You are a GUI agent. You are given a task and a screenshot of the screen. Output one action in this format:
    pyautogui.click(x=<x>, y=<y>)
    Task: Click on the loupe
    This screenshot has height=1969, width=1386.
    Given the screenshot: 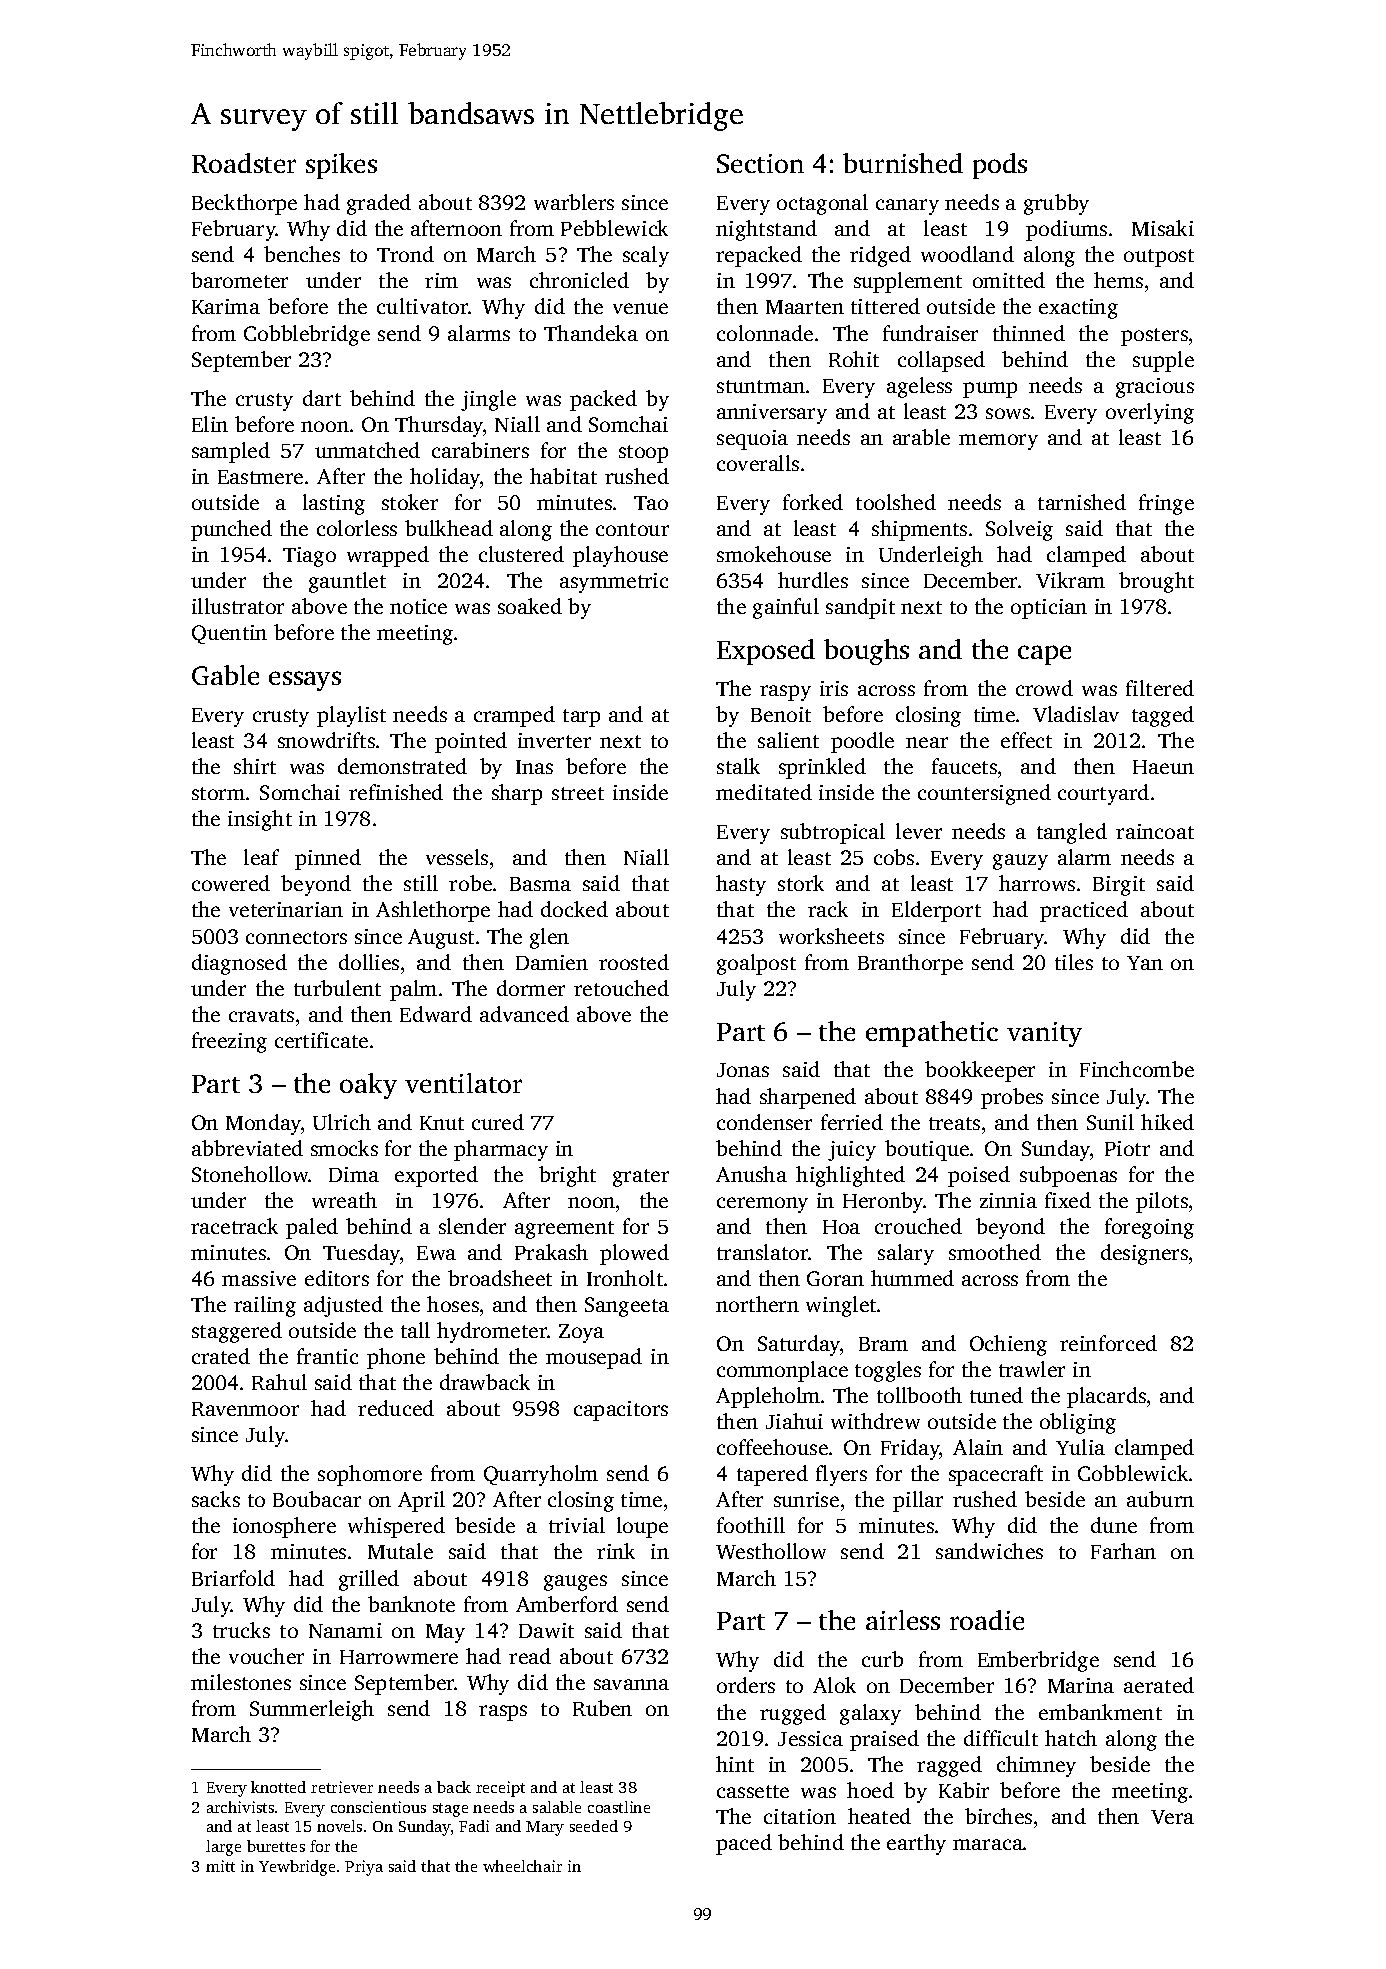 What is the action you would take?
    pyautogui.click(x=642, y=1527)
